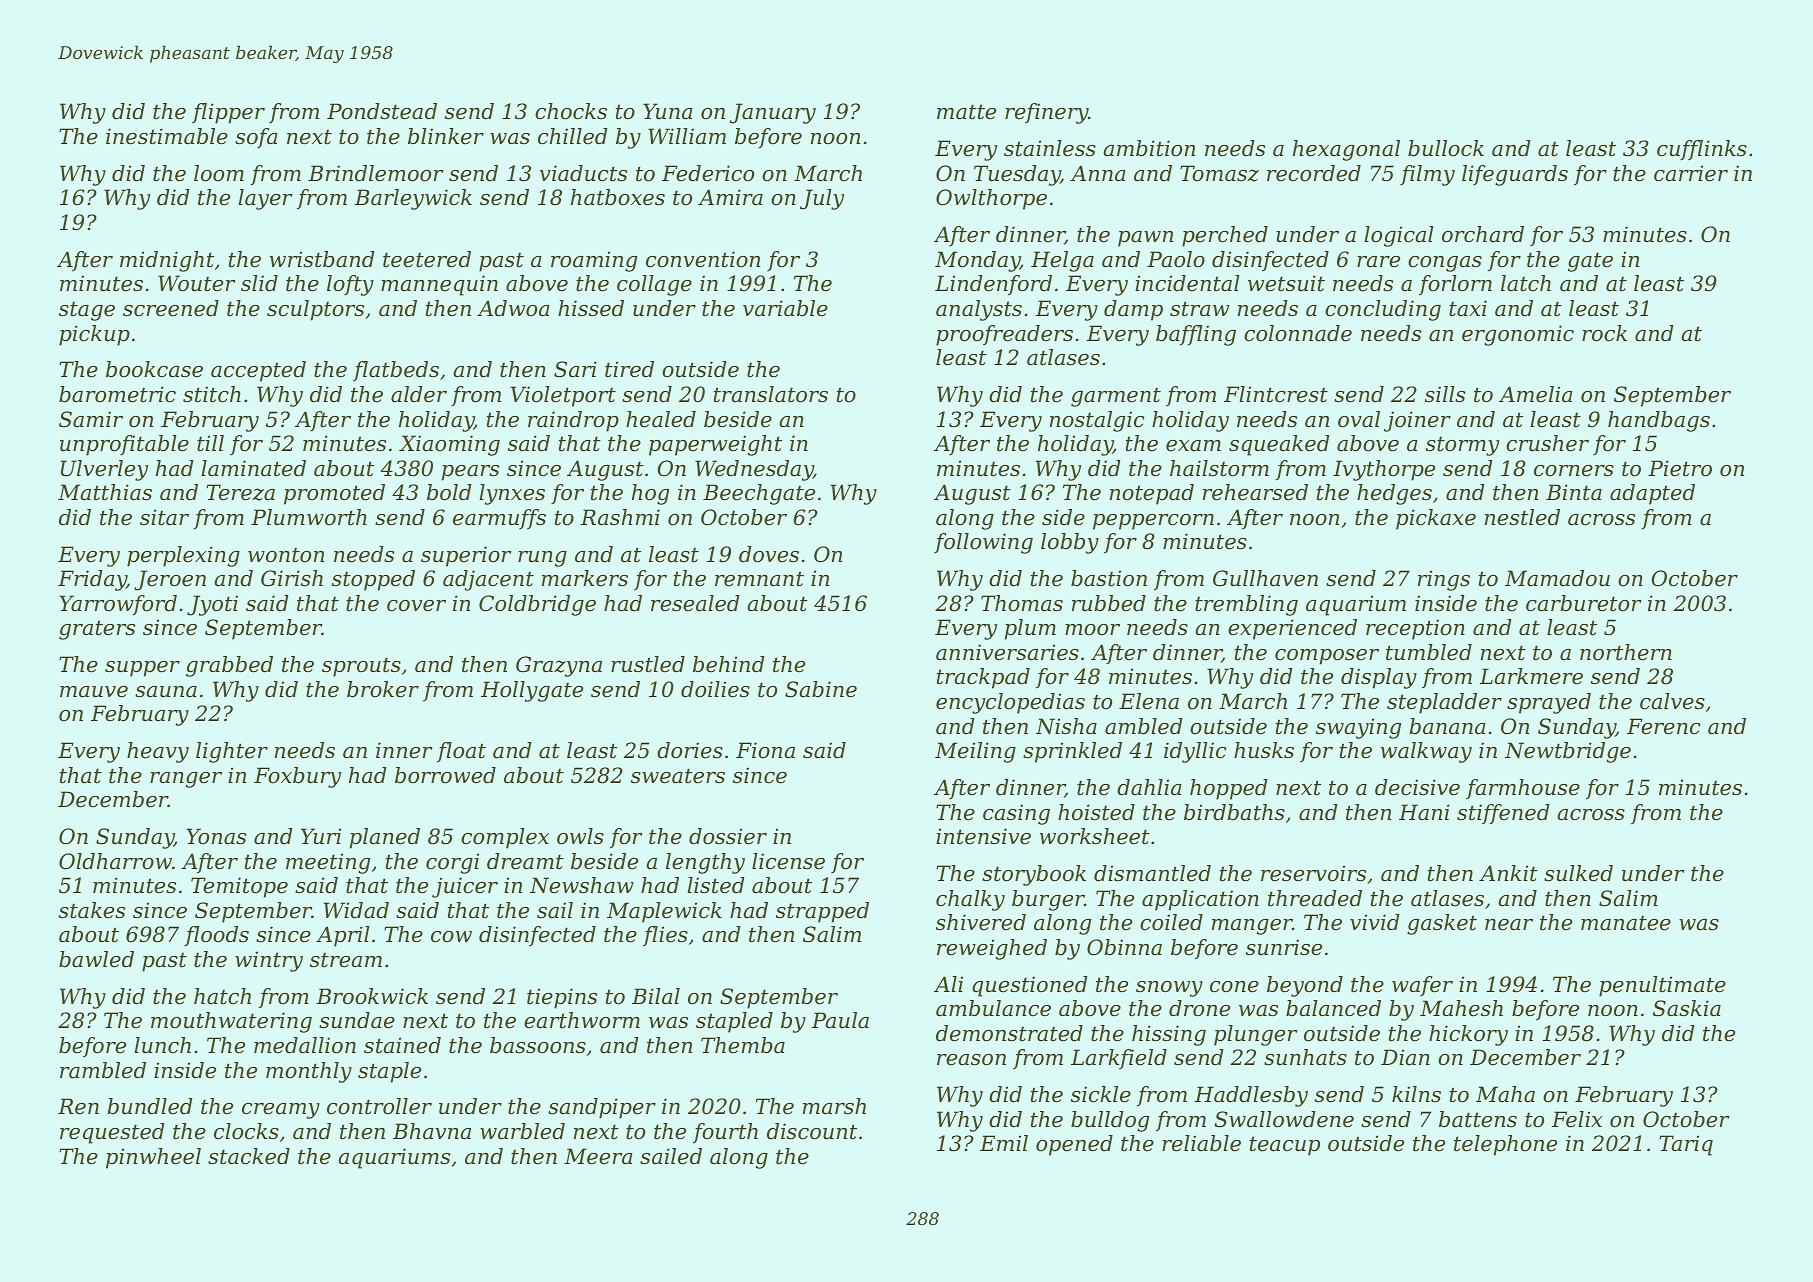 The height and width of the page is (1282, 1813). I want to click on till, so click(210, 443).
